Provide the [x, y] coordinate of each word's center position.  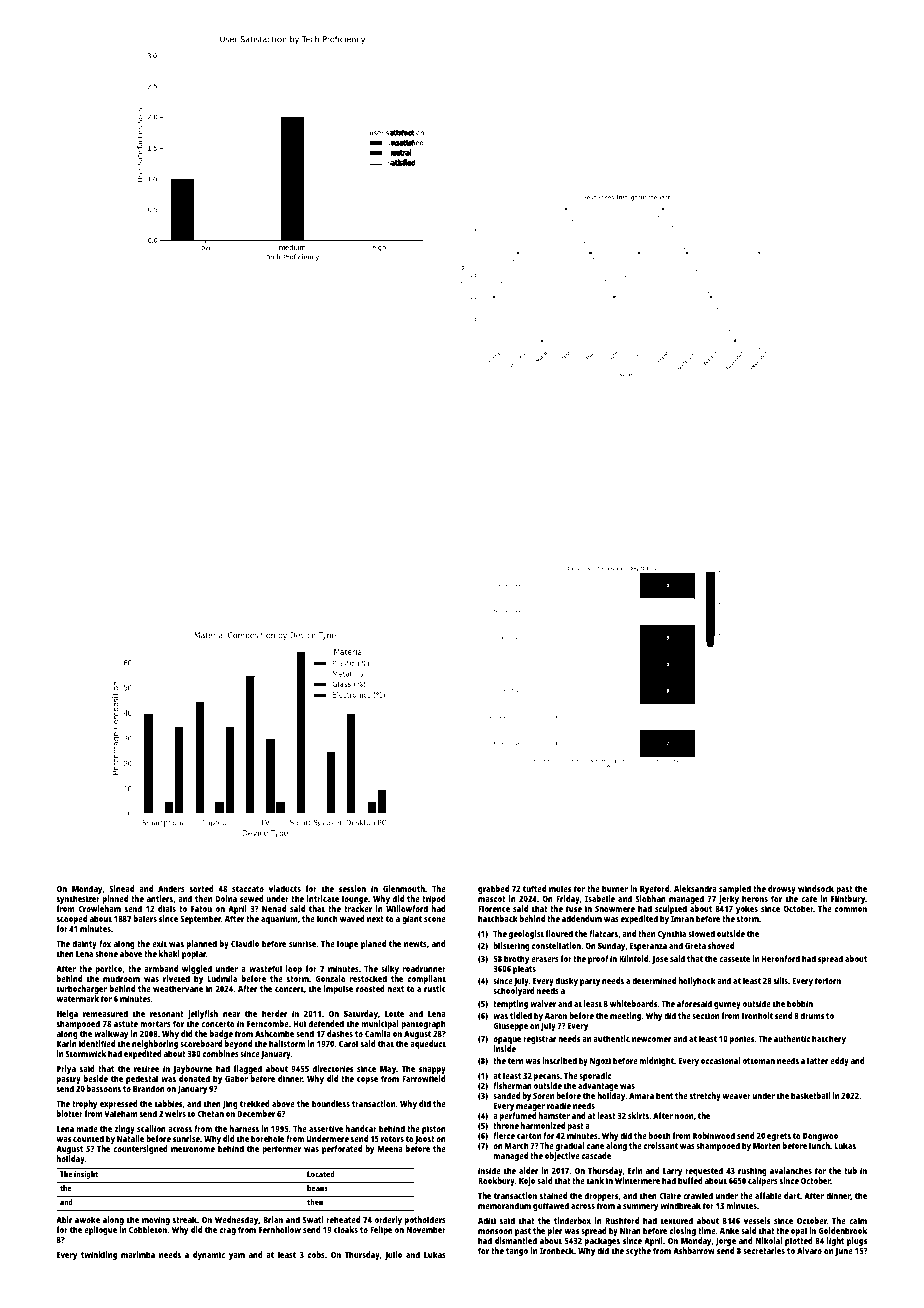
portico [108, 969]
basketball [810, 1095]
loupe [347, 944]
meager [530, 1107]
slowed [701, 933]
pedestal [142, 1079]
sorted [202, 888]
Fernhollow [280, 1230]
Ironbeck [557, 1250]
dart [792, 1195]
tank [595, 1180]
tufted [534, 888]
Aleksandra [695, 888]
